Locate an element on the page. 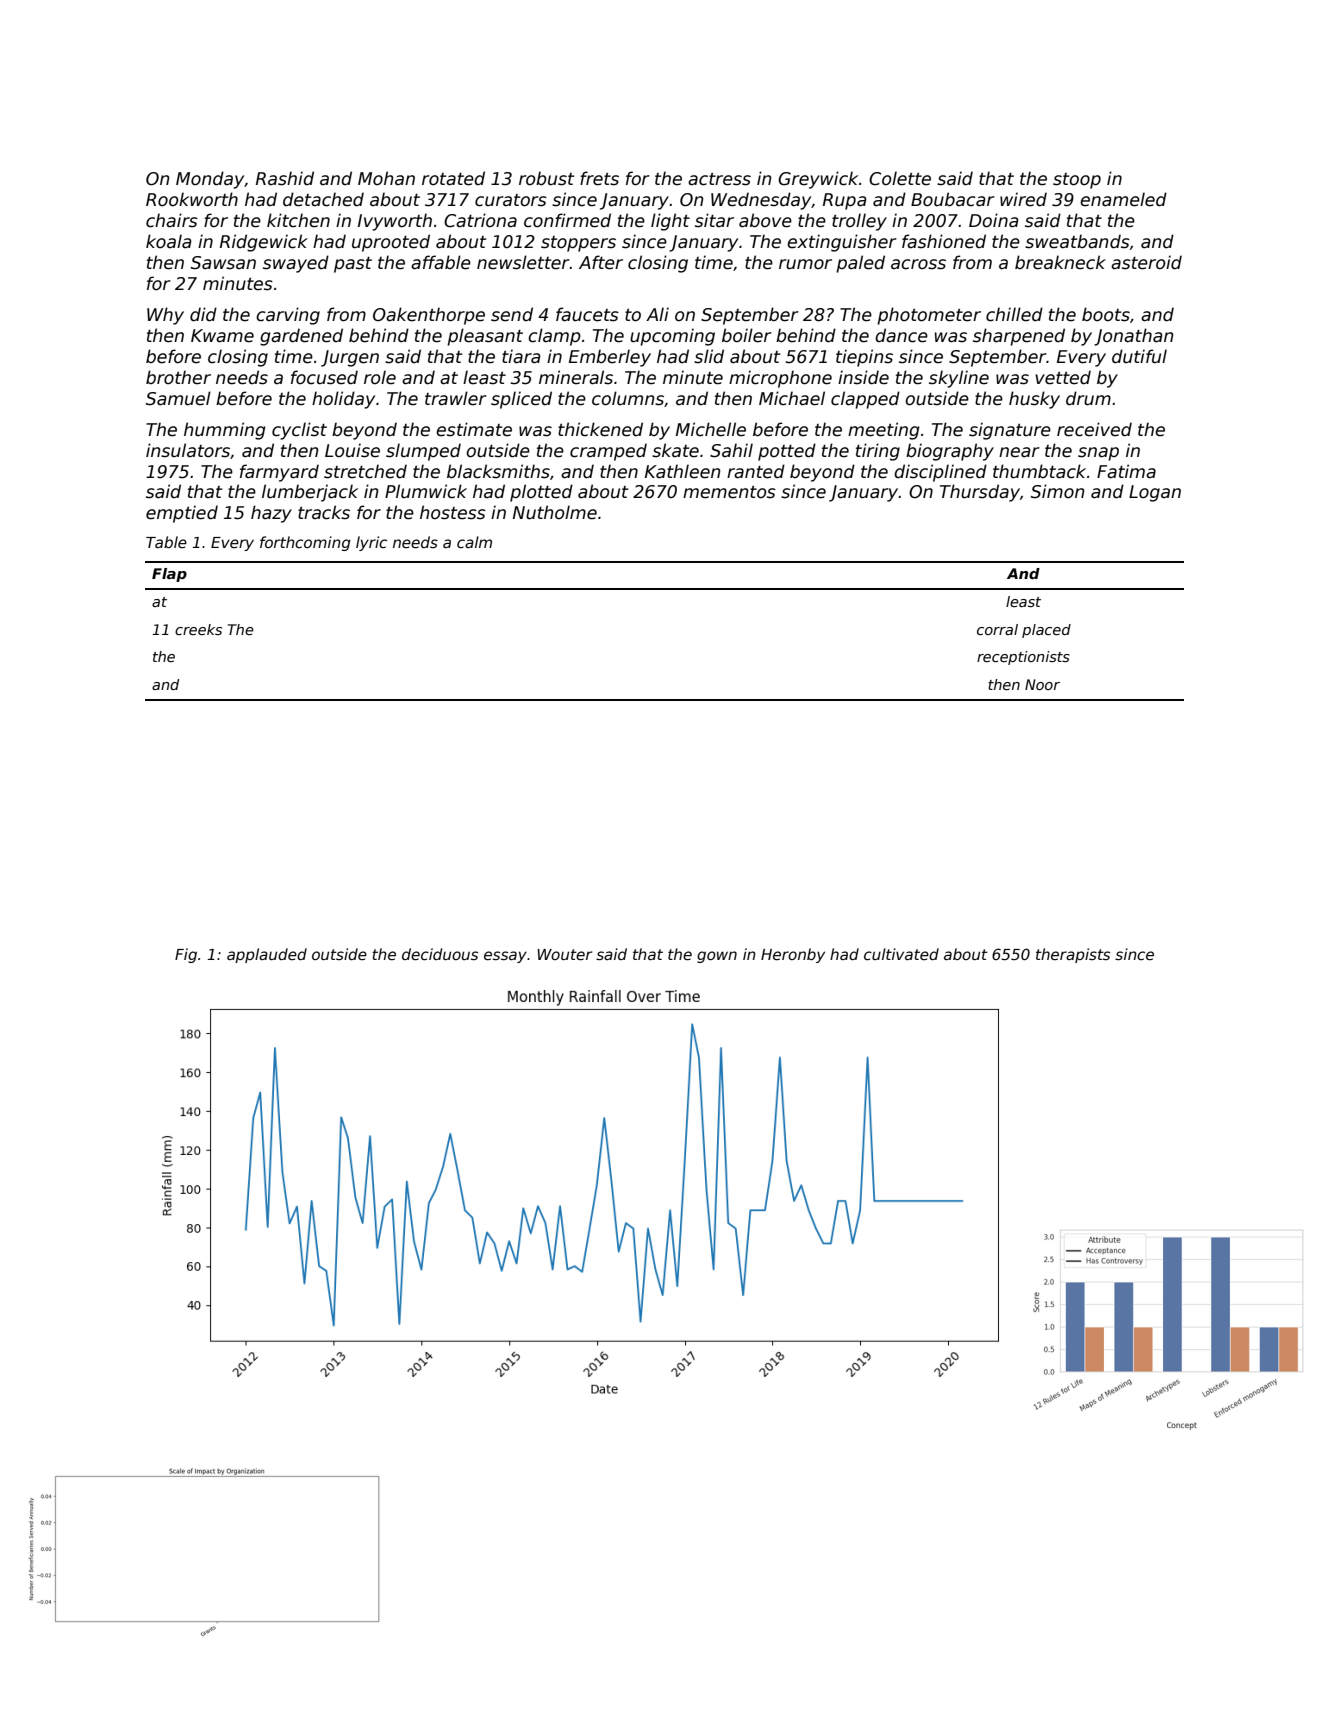 This image has height=1721, width=1330. thickened is located at coordinates (600, 429).
